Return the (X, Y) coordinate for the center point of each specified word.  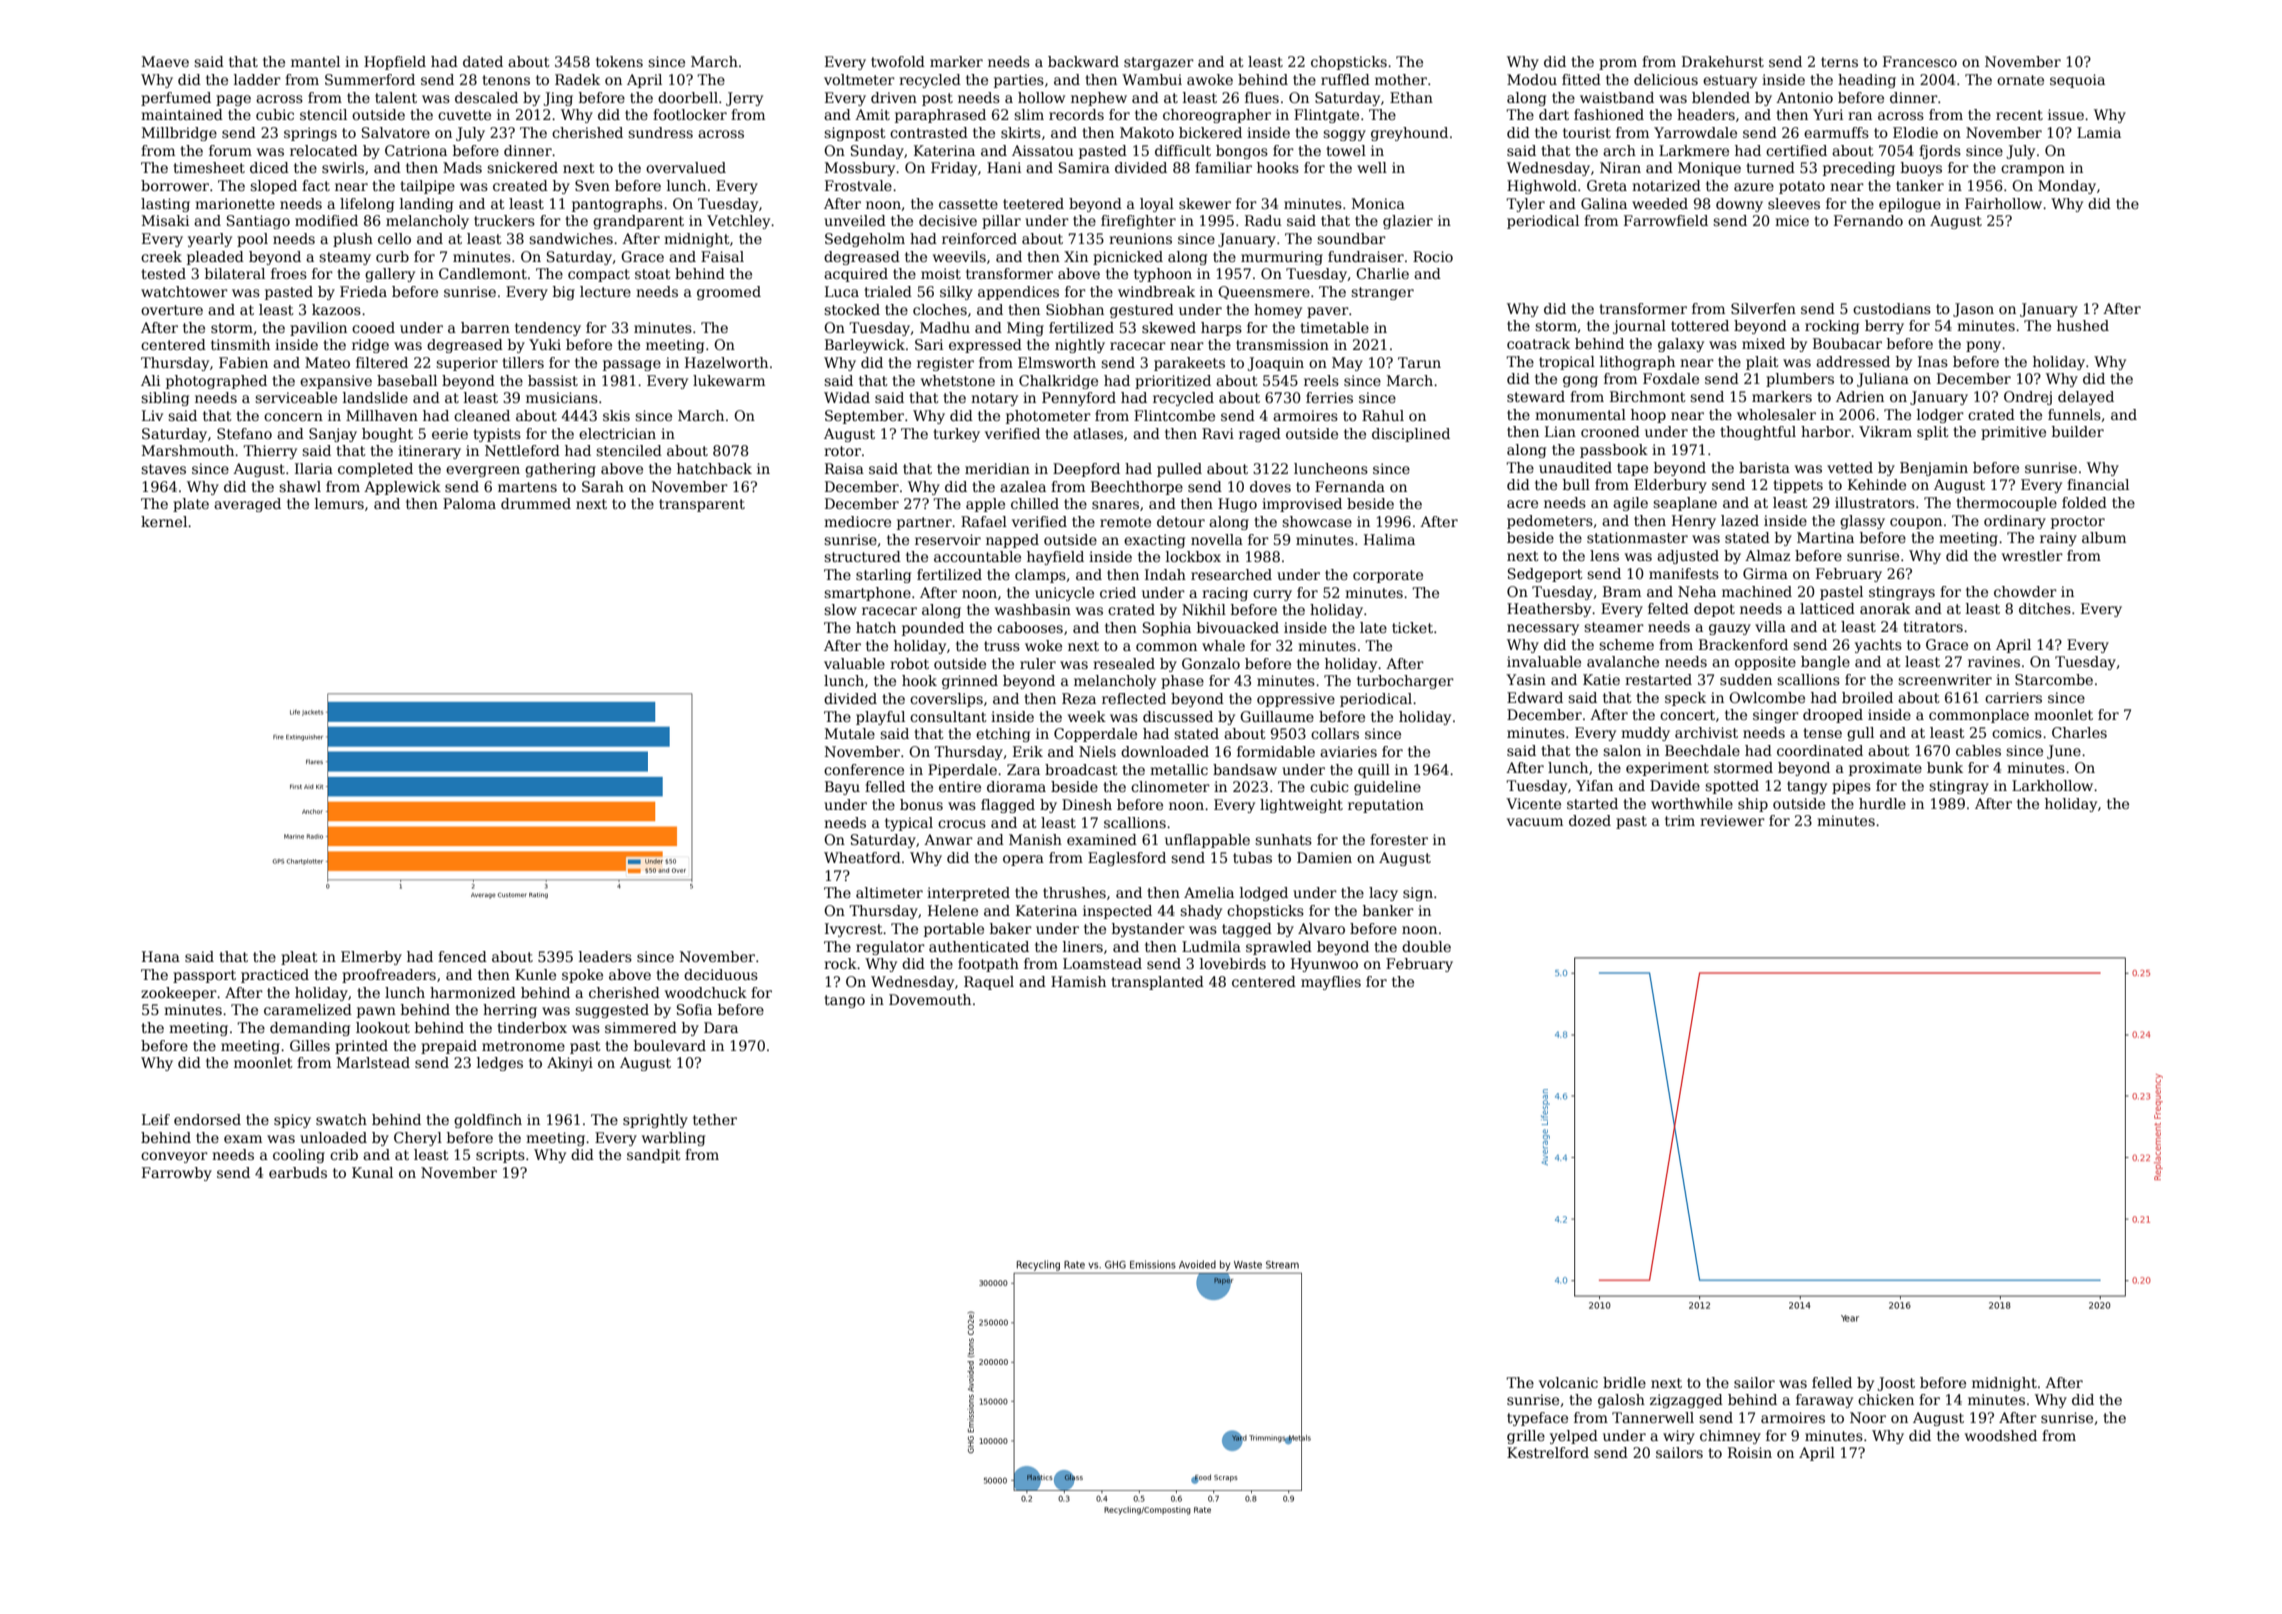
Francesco (1920, 61)
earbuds (298, 1172)
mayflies (1331, 983)
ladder (257, 79)
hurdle (1882, 803)
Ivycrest (854, 930)
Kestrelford (1548, 1452)
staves (163, 469)
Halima (1389, 539)
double (1426, 946)
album (2104, 537)
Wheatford (862, 857)
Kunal (372, 1172)
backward (1083, 61)
